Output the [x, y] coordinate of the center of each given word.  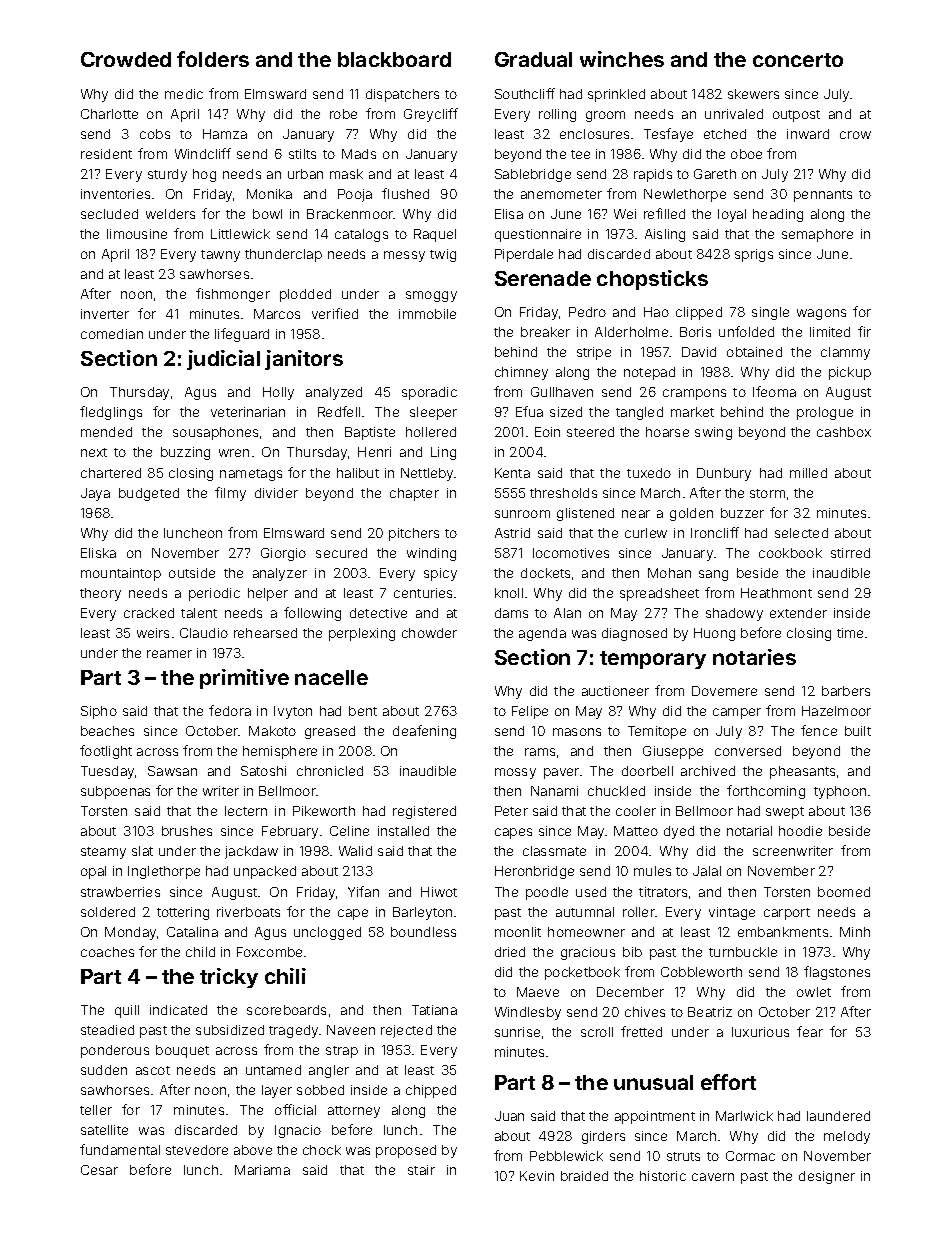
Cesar [99, 1170]
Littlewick [240, 234]
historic [663, 1176]
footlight [106, 752]
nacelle [331, 677]
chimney [521, 373]
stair [421, 1170]
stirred [850, 553]
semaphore [817, 235]
